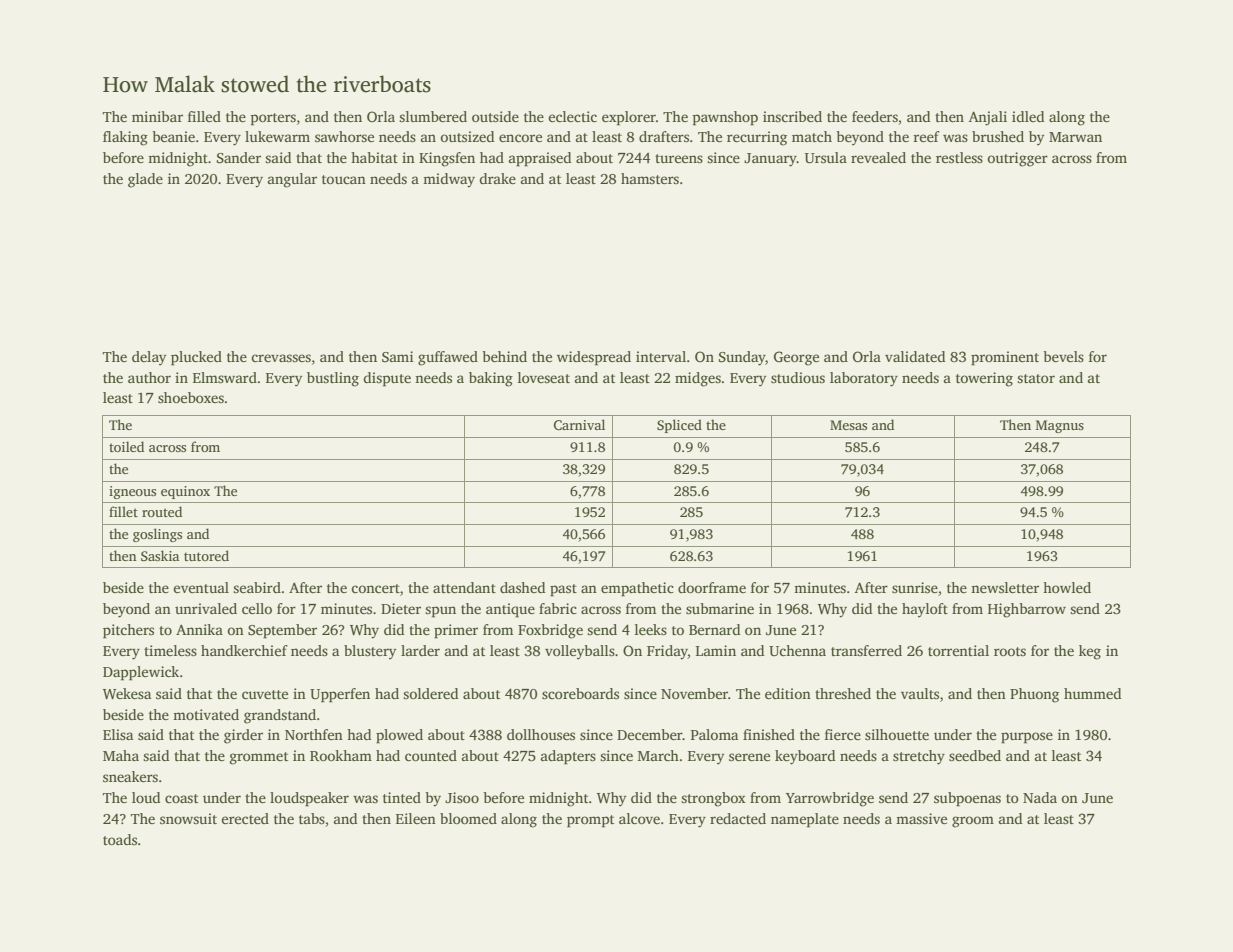 The width and height of the screenshot is (1233, 952). I want to click on past, so click(563, 590).
